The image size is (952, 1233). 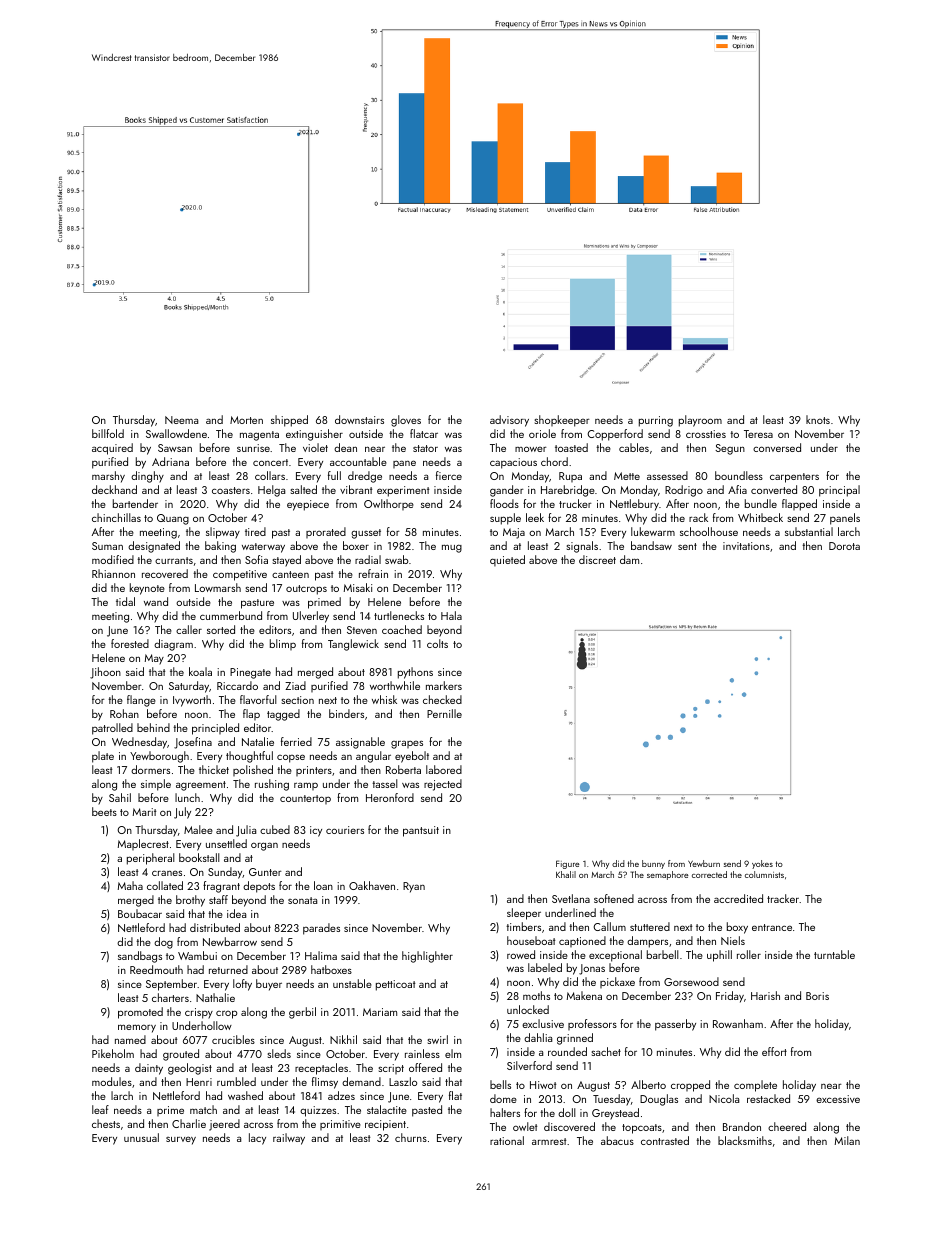 What do you see at coordinates (316, 831) in the document?
I see `icy` at bounding box center [316, 831].
